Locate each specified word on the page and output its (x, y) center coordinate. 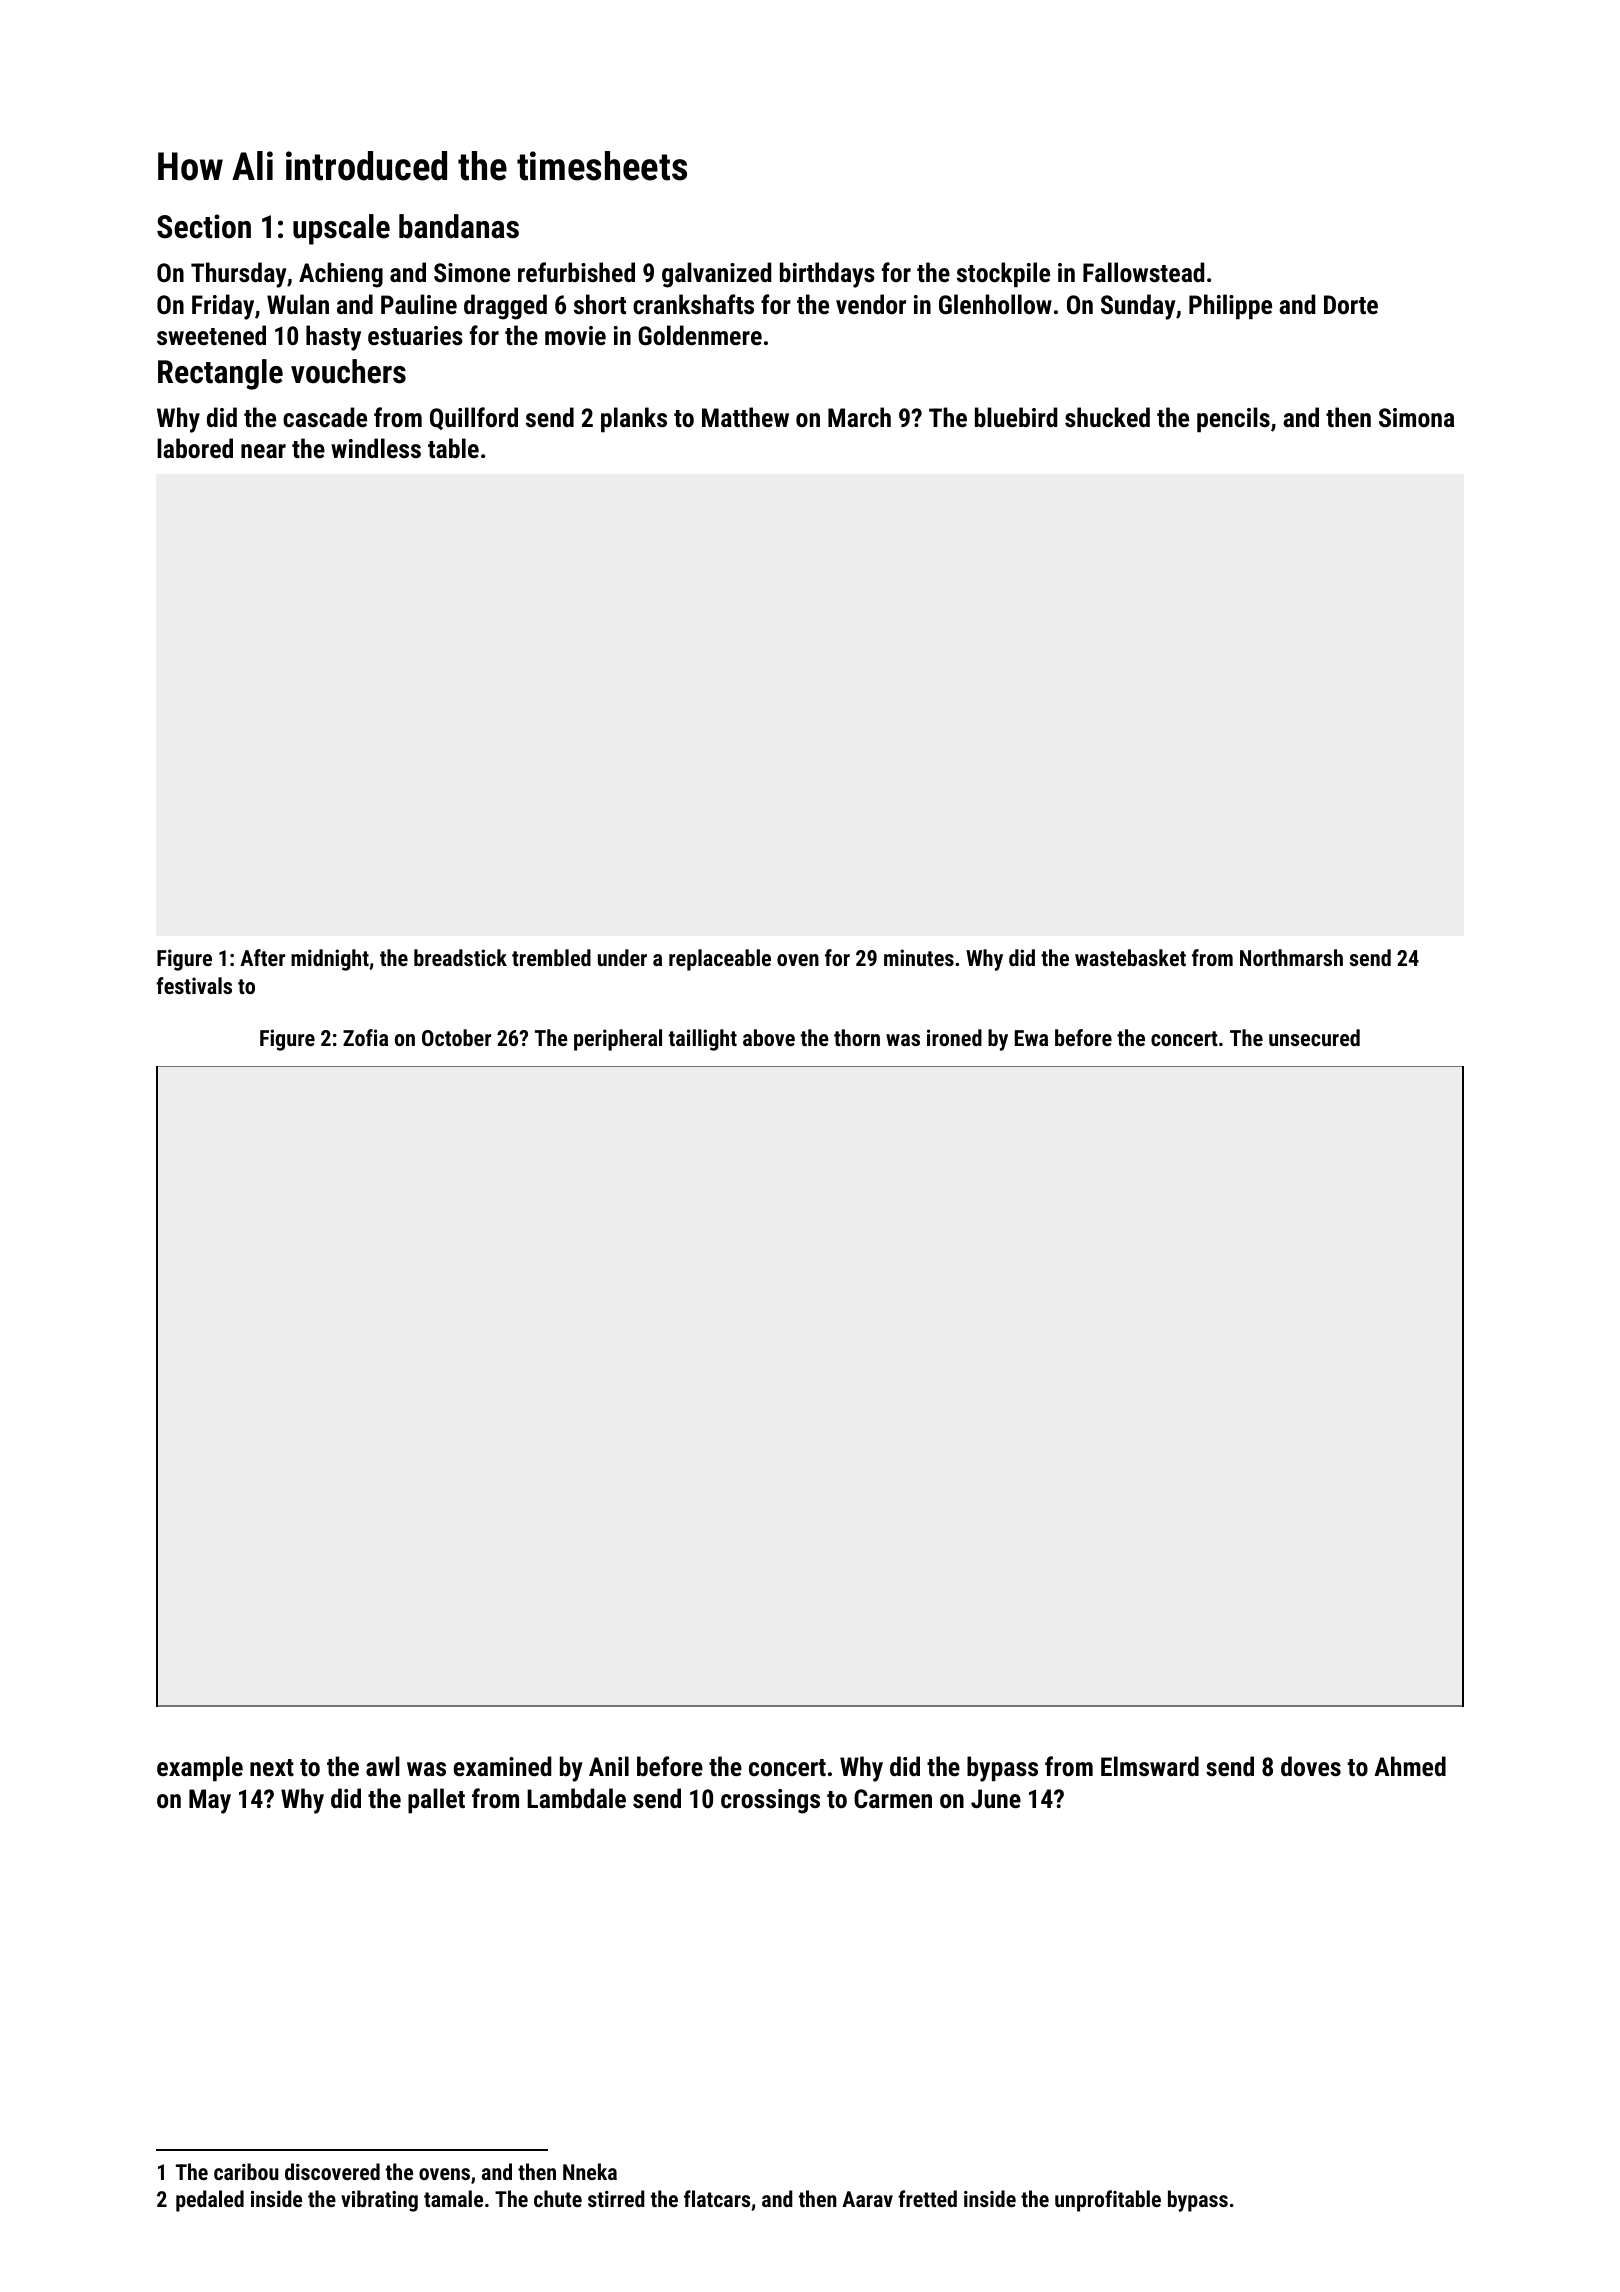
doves (1311, 1766)
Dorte (1351, 304)
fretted (927, 2198)
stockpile (1003, 275)
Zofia (365, 1037)
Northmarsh (1291, 957)
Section (204, 226)
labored (195, 448)
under (622, 957)
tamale (453, 2198)
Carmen (893, 1798)
